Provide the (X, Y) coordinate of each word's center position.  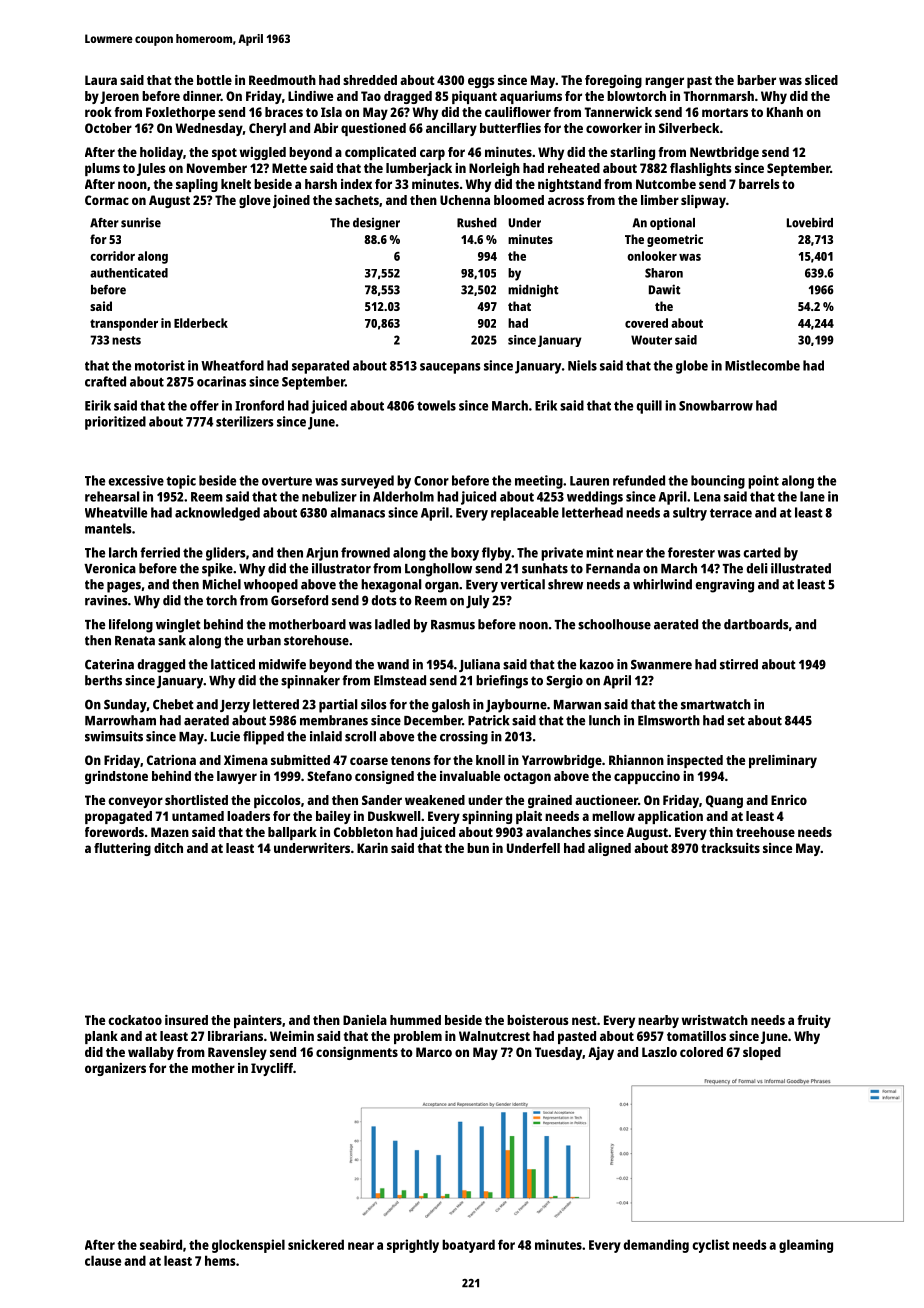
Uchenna (465, 200)
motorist (160, 365)
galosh (451, 706)
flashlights (701, 169)
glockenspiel (248, 1246)
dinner (202, 96)
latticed (233, 664)
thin (721, 832)
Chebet (173, 704)
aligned (609, 849)
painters (258, 1021)
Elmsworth (669, 720)
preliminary (783, 761)
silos (373, 704)
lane (812, 496)
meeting (539, 482)
